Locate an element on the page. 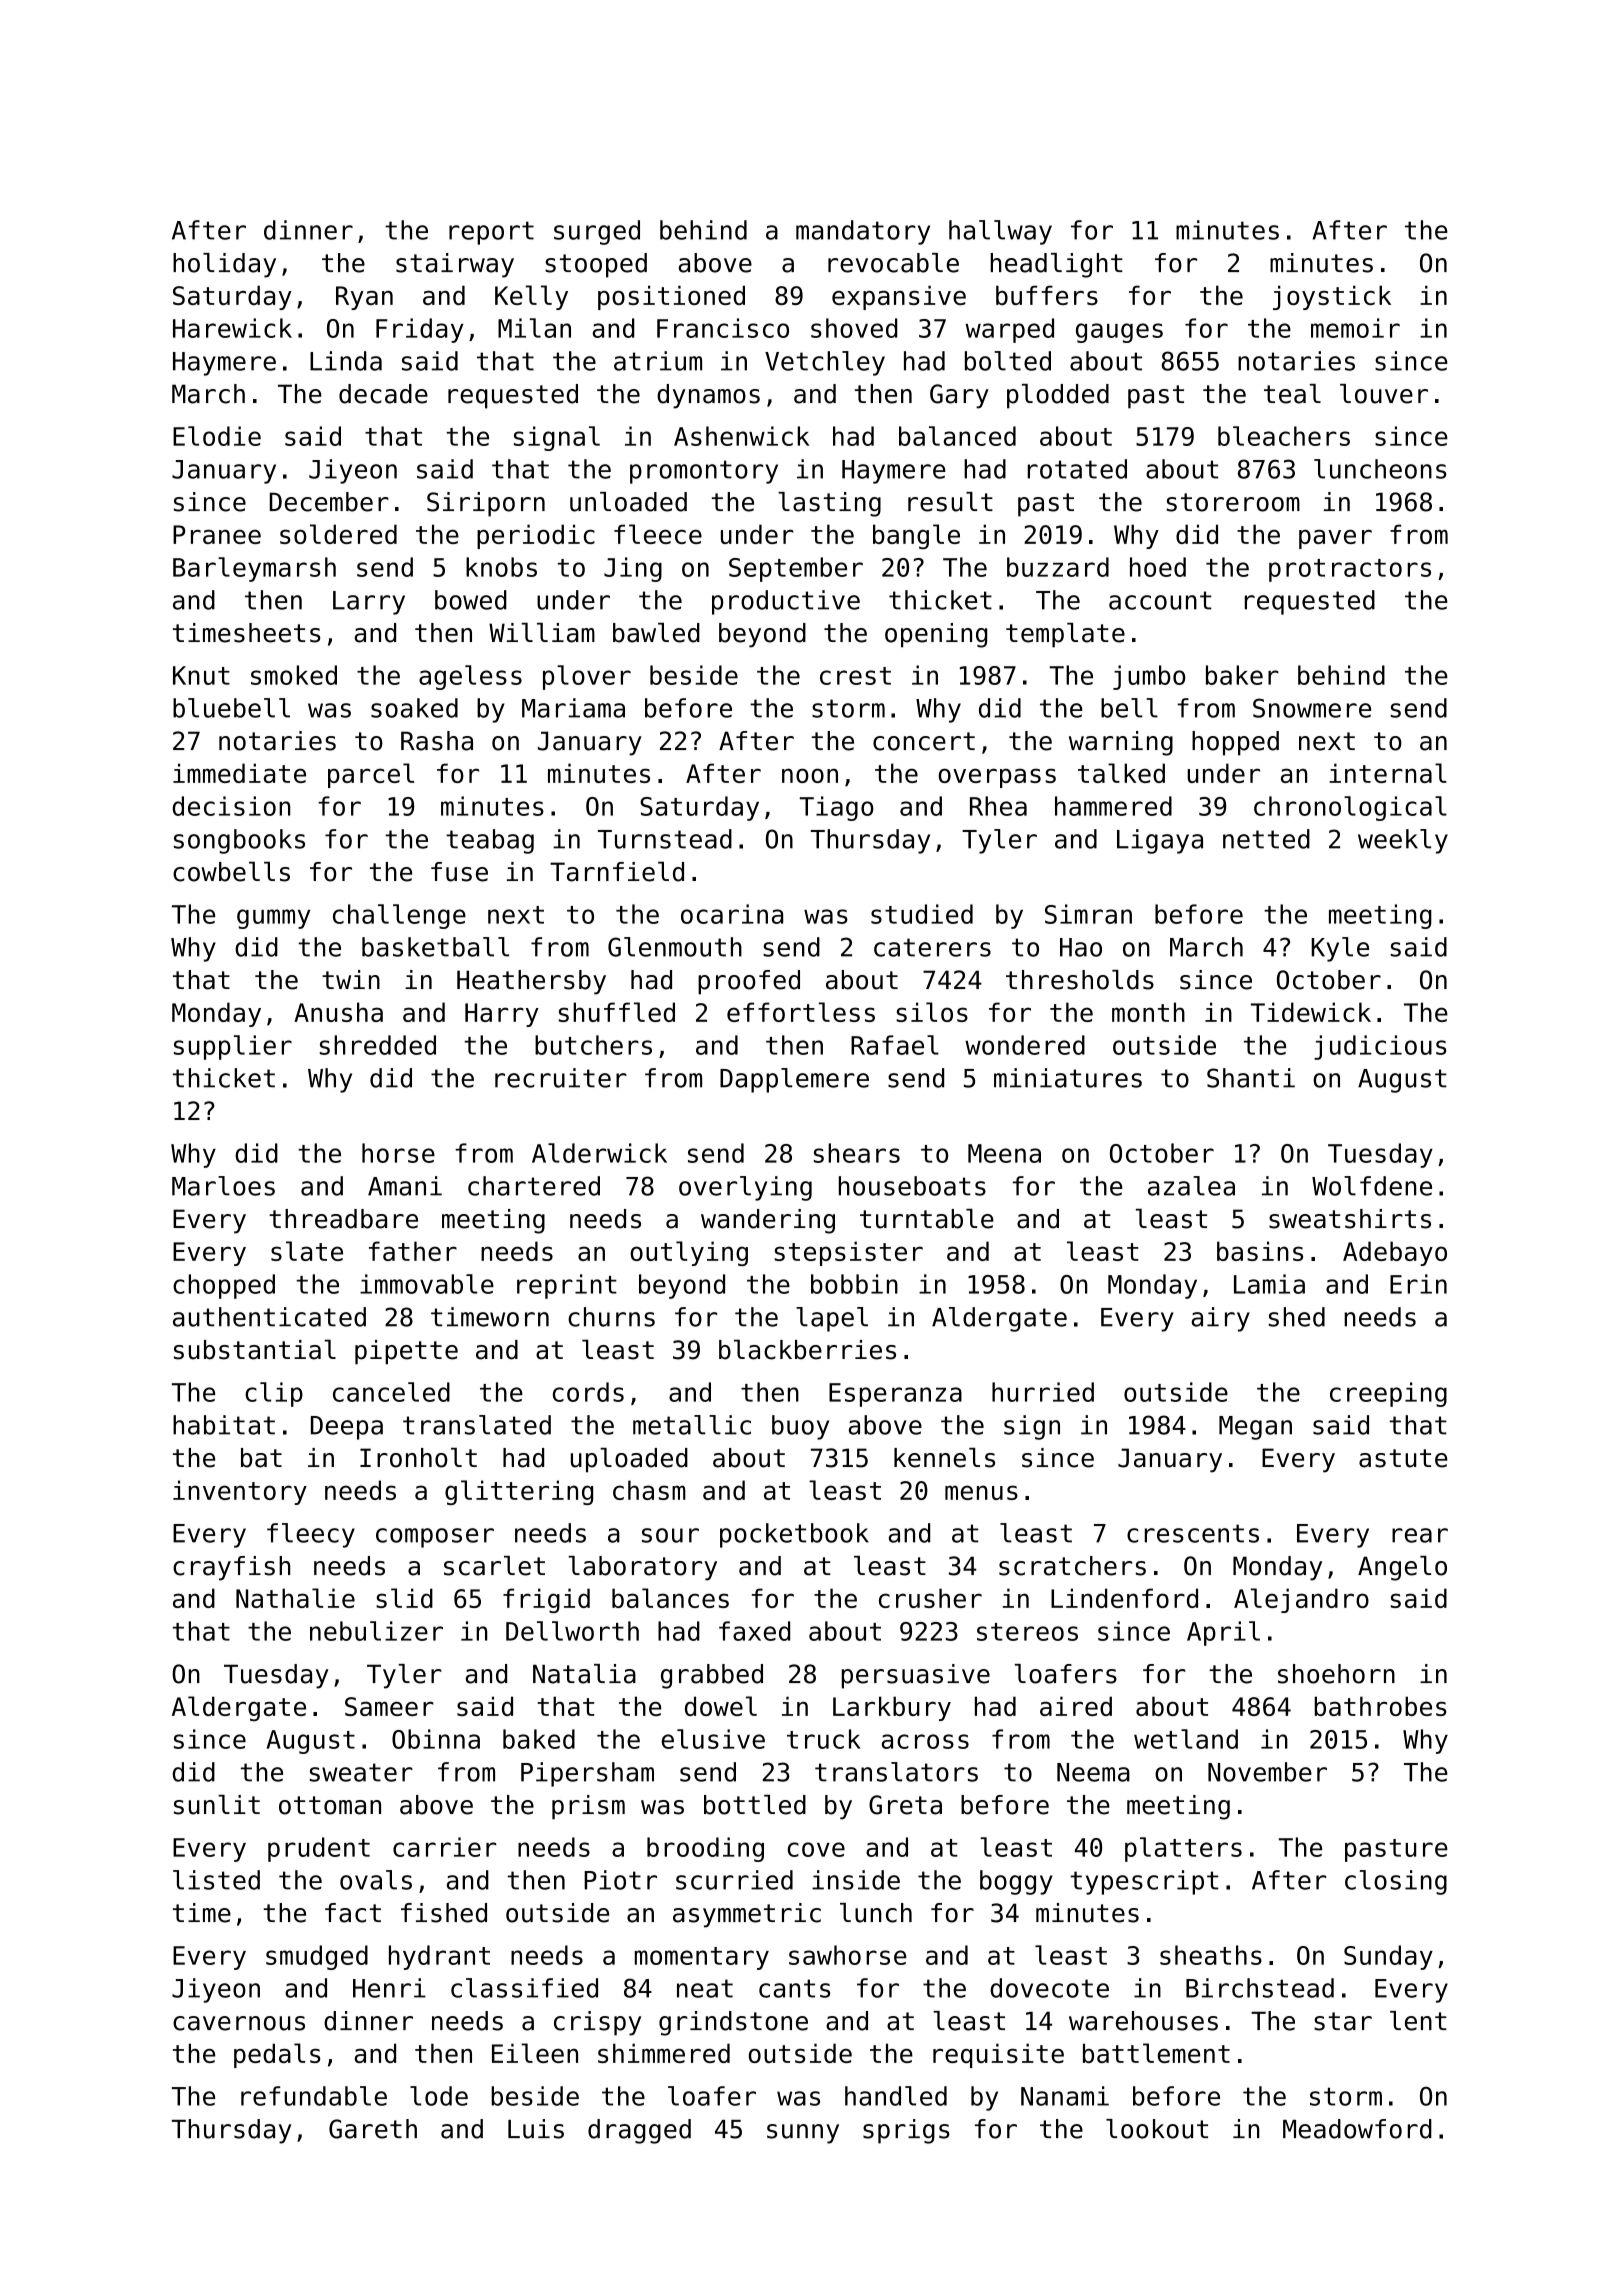  Siriporn is located at coordinates (486, 504).
